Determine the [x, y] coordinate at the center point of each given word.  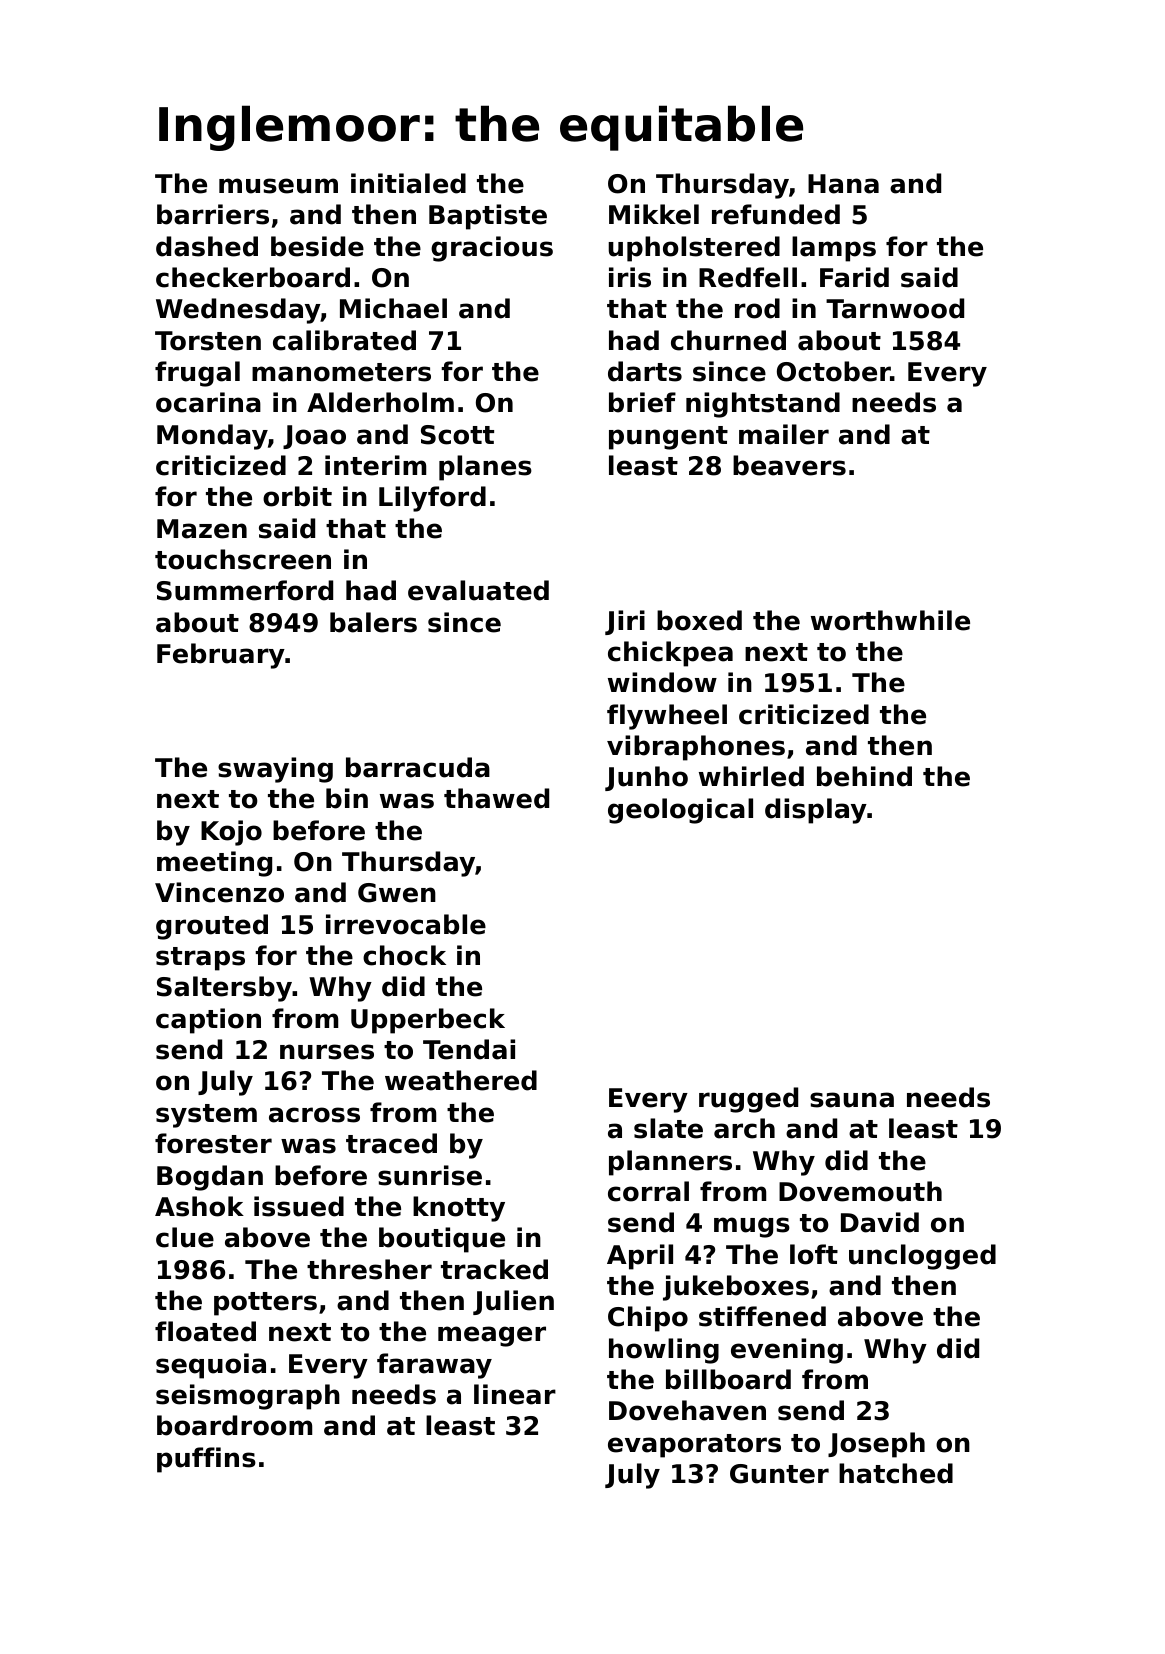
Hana [843, 184]
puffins [206, 1460]
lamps [834, 249]
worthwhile [890, 620]
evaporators [694, 1446]
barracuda [418, 767]
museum [278, 186]
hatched [896, 1473]
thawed [496, 798]
